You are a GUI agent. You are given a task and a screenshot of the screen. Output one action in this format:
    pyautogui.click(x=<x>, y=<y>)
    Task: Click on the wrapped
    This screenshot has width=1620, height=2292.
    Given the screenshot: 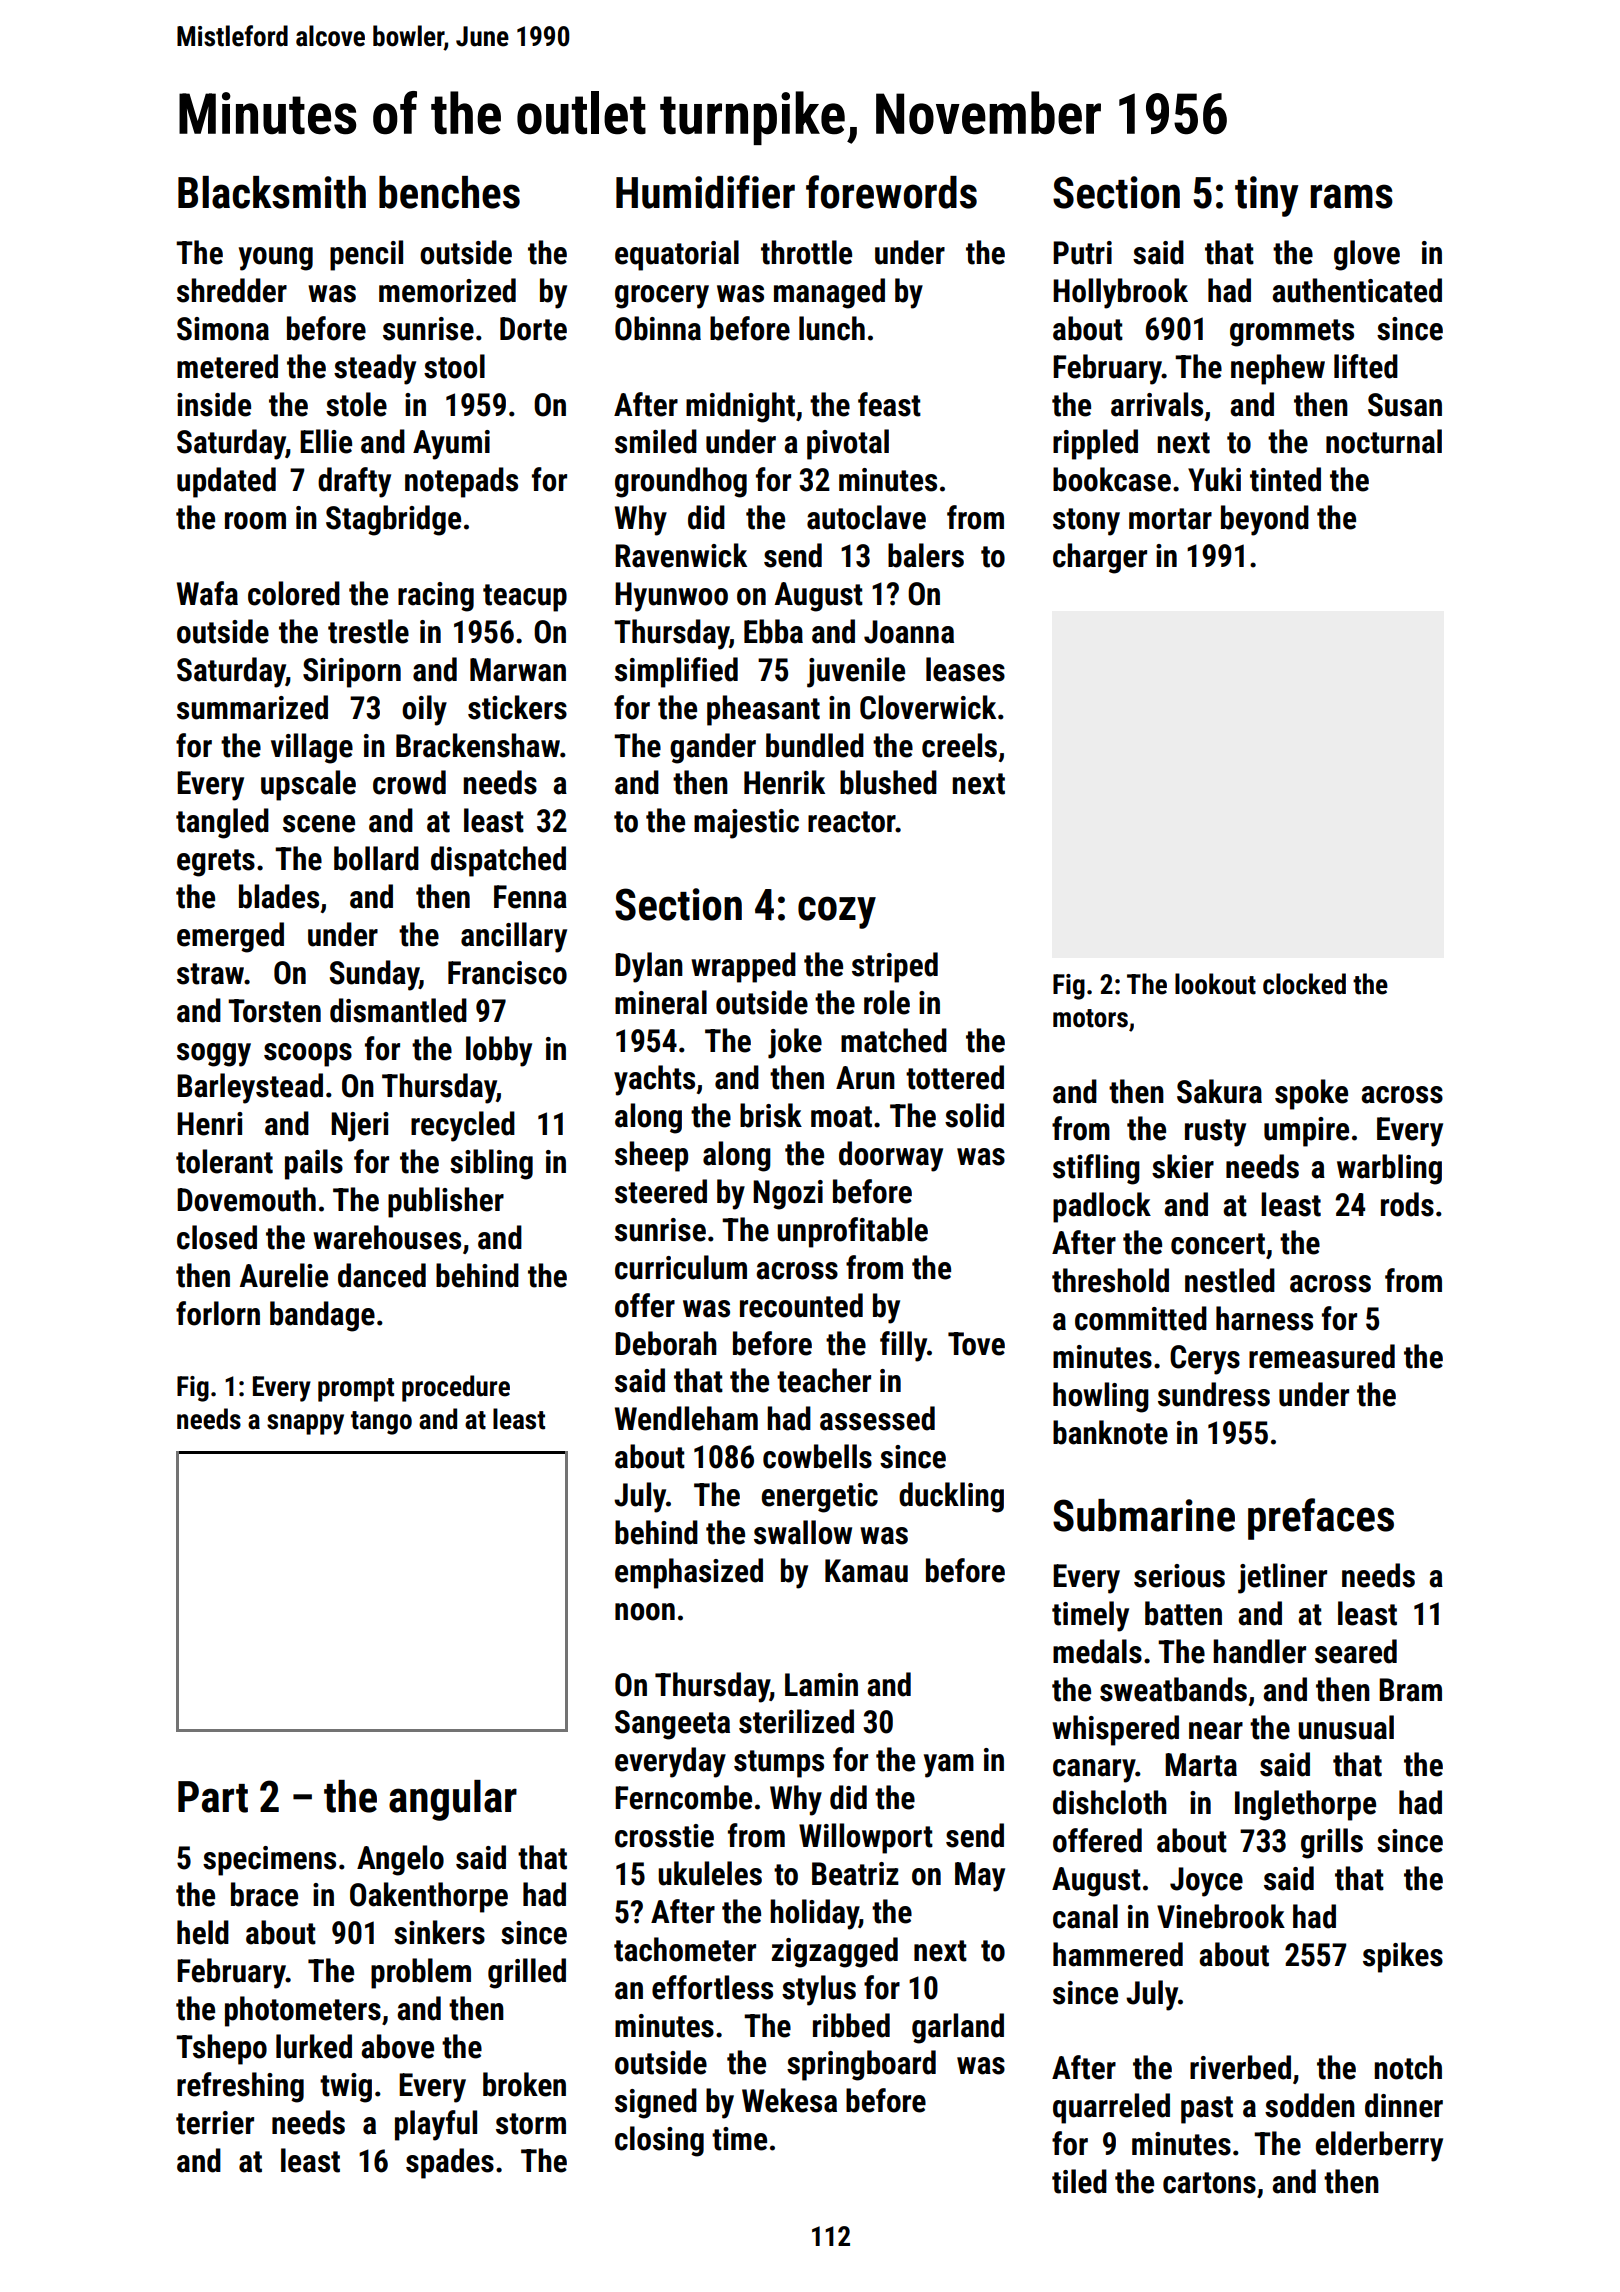 What is the action you would take?
    pyautogui.click(x=743, y=967)
